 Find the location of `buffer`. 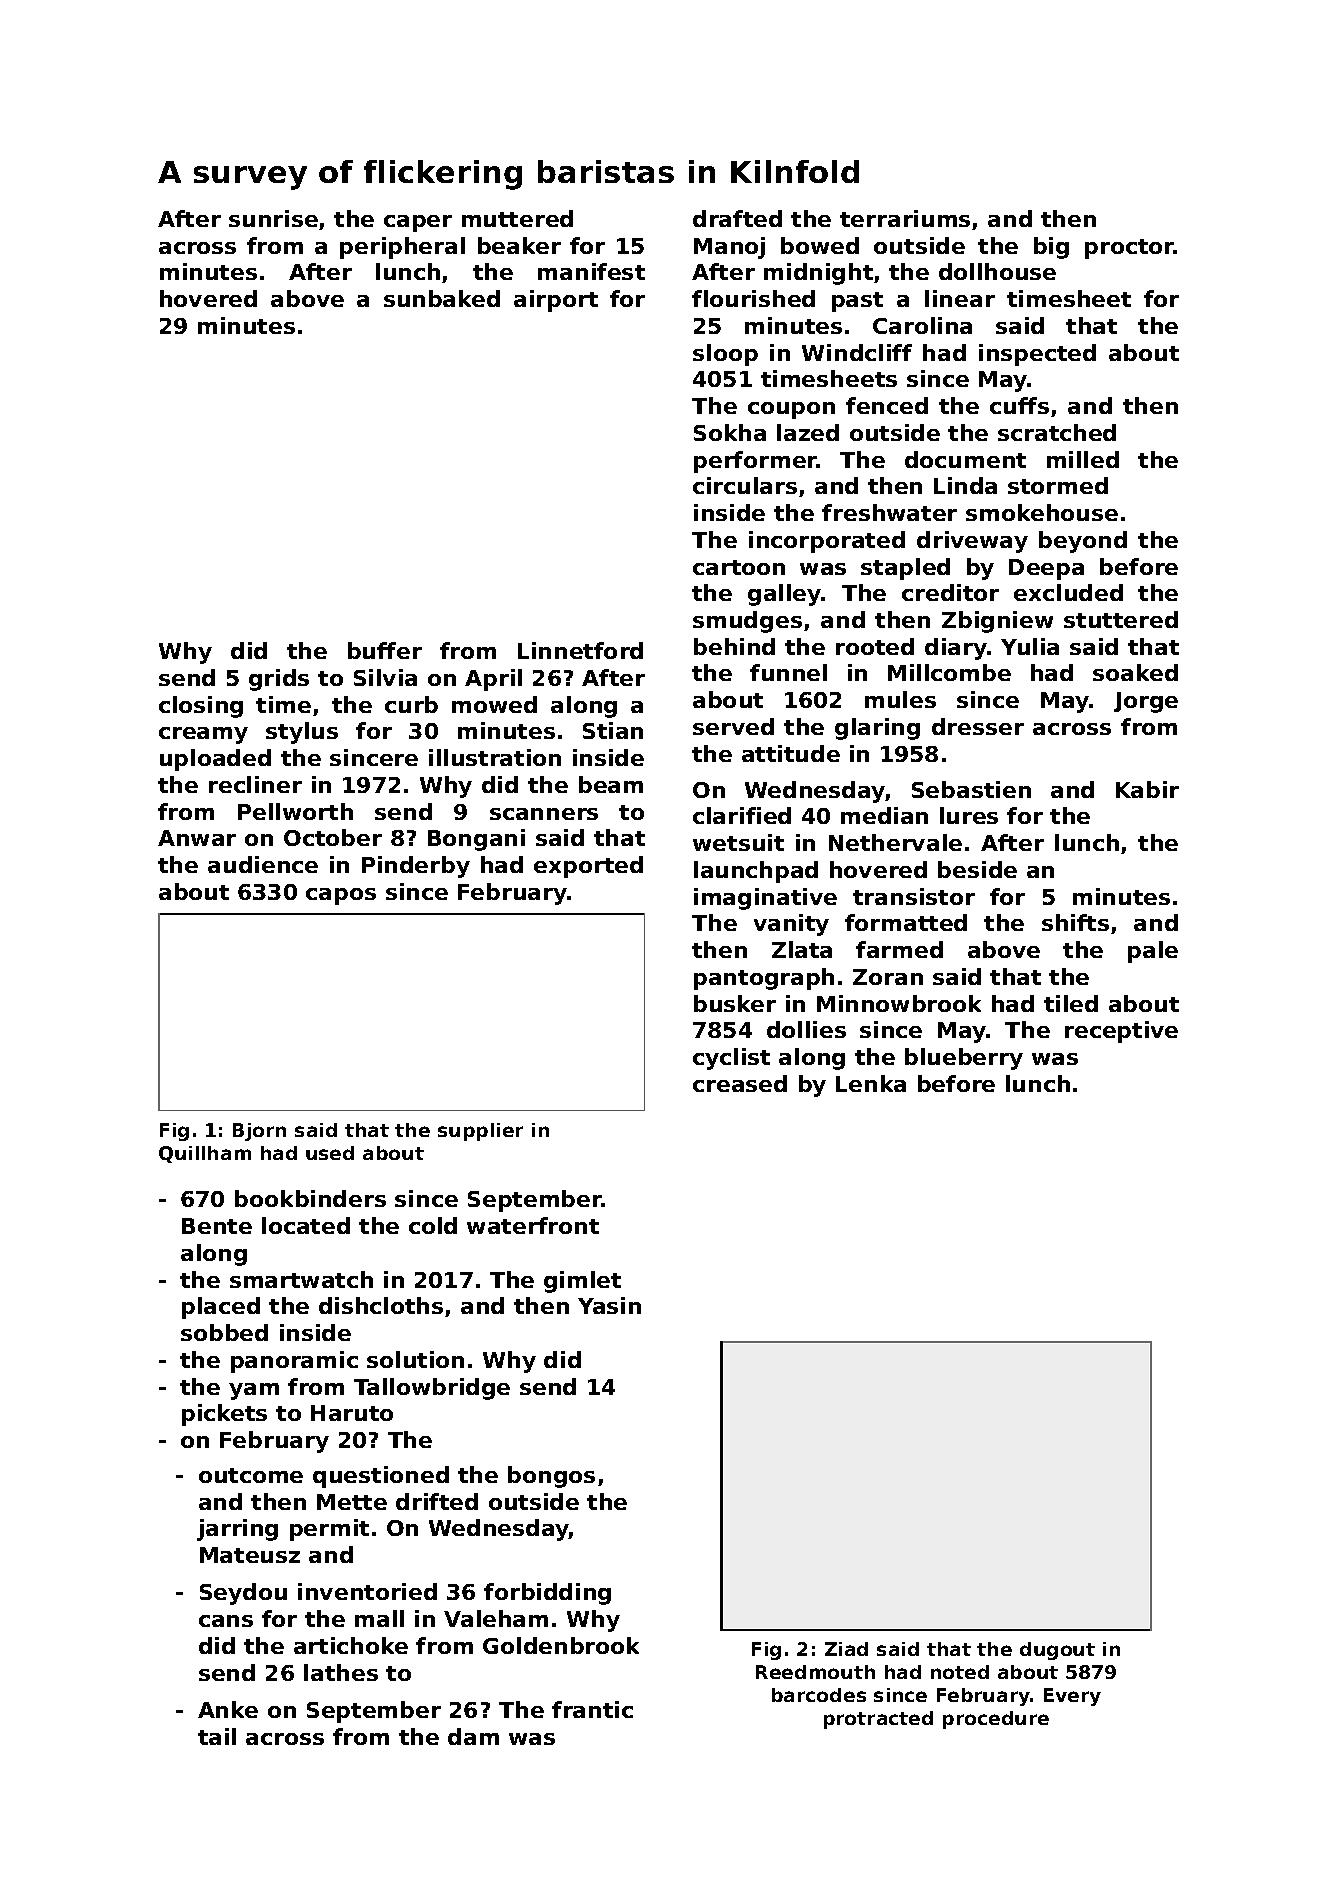

buffer is located at coordinates (385, 650).
